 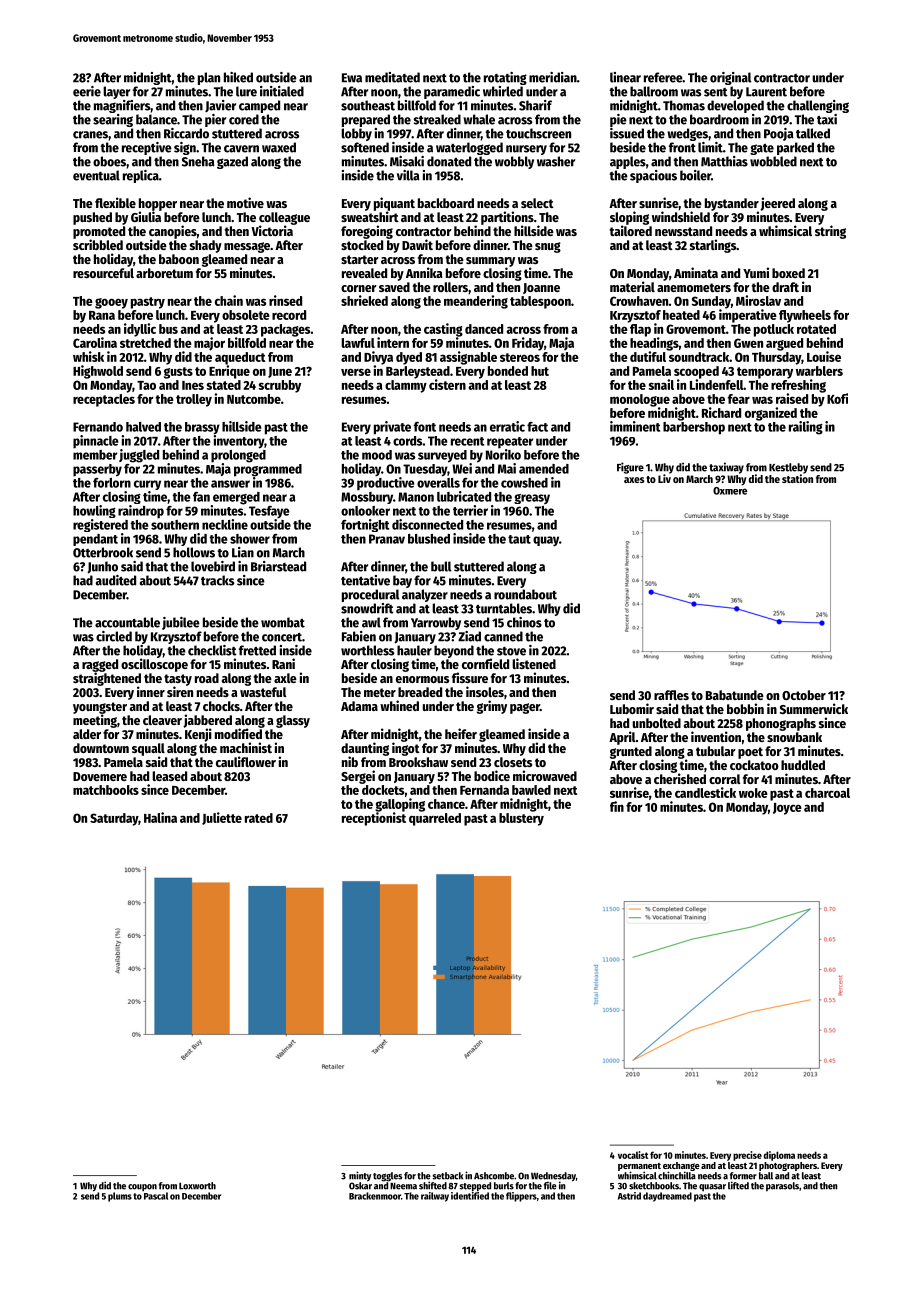 What do you see at coordinates (663, 77) in the screenshot?
I see `referee` at bounding box center [663, 77].
